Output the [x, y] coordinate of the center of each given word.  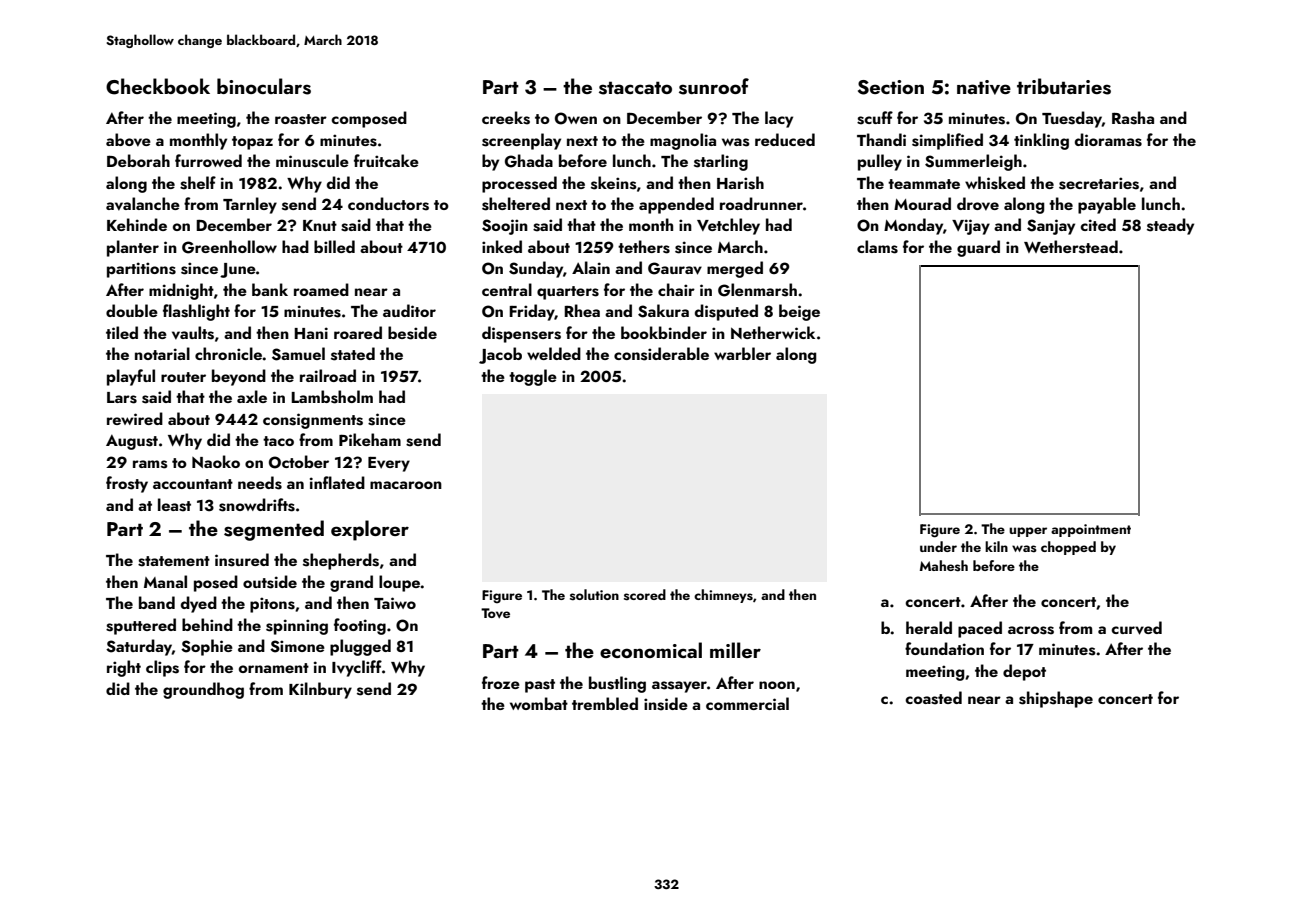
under [938, 546]
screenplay [521, 141]
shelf [198, 183]
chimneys [723, 596]
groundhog [203, 690]
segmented [274, 530]
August [132, 442]
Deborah [138, 160]
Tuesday [1072, 119]
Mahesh [944, 566]
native [984, 87]
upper [1028, 532]
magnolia [683, 141]
